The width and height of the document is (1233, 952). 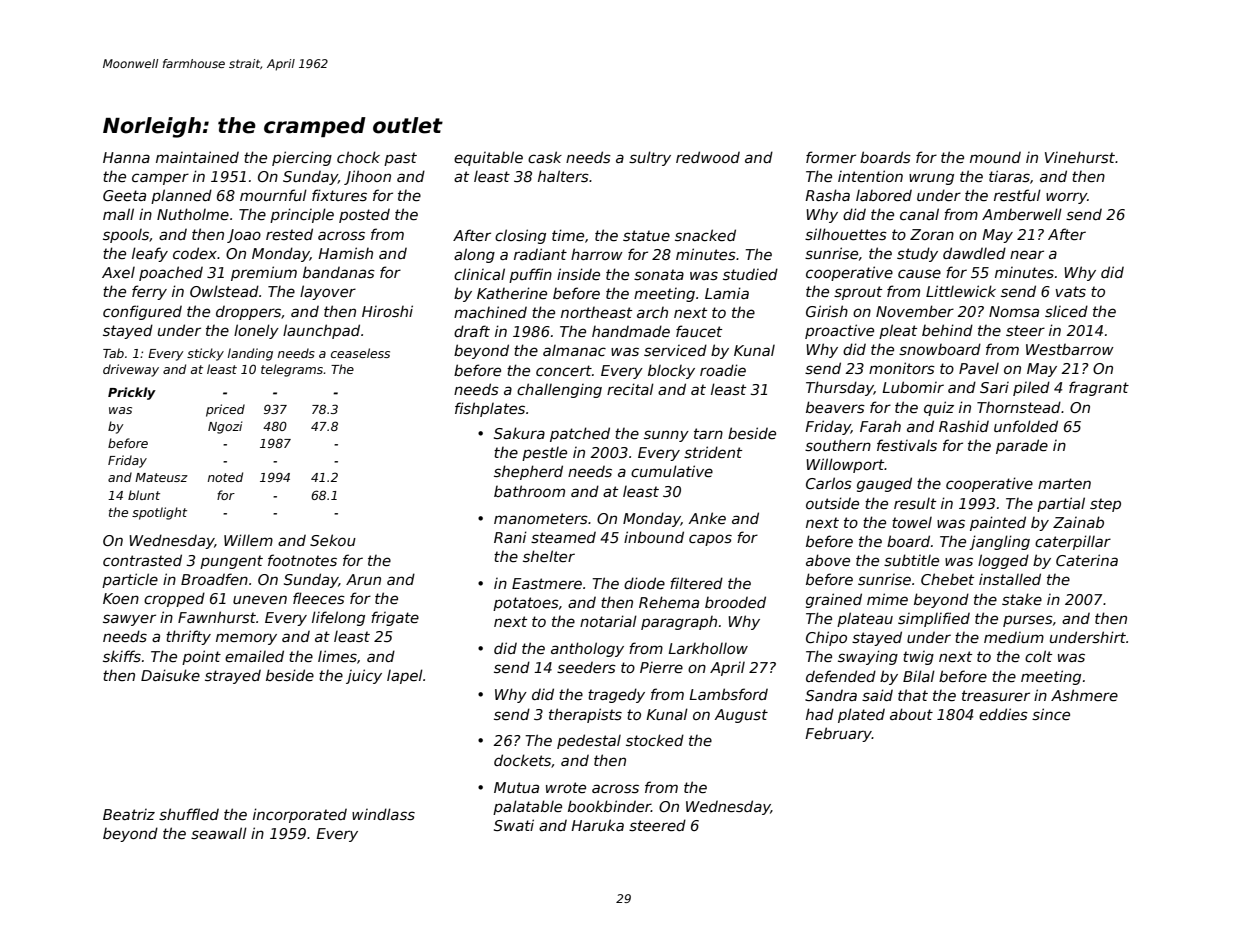 What do you see at coordinates (395, 618) in the document?
I see `frigate` at bounding box center [395, 618].
